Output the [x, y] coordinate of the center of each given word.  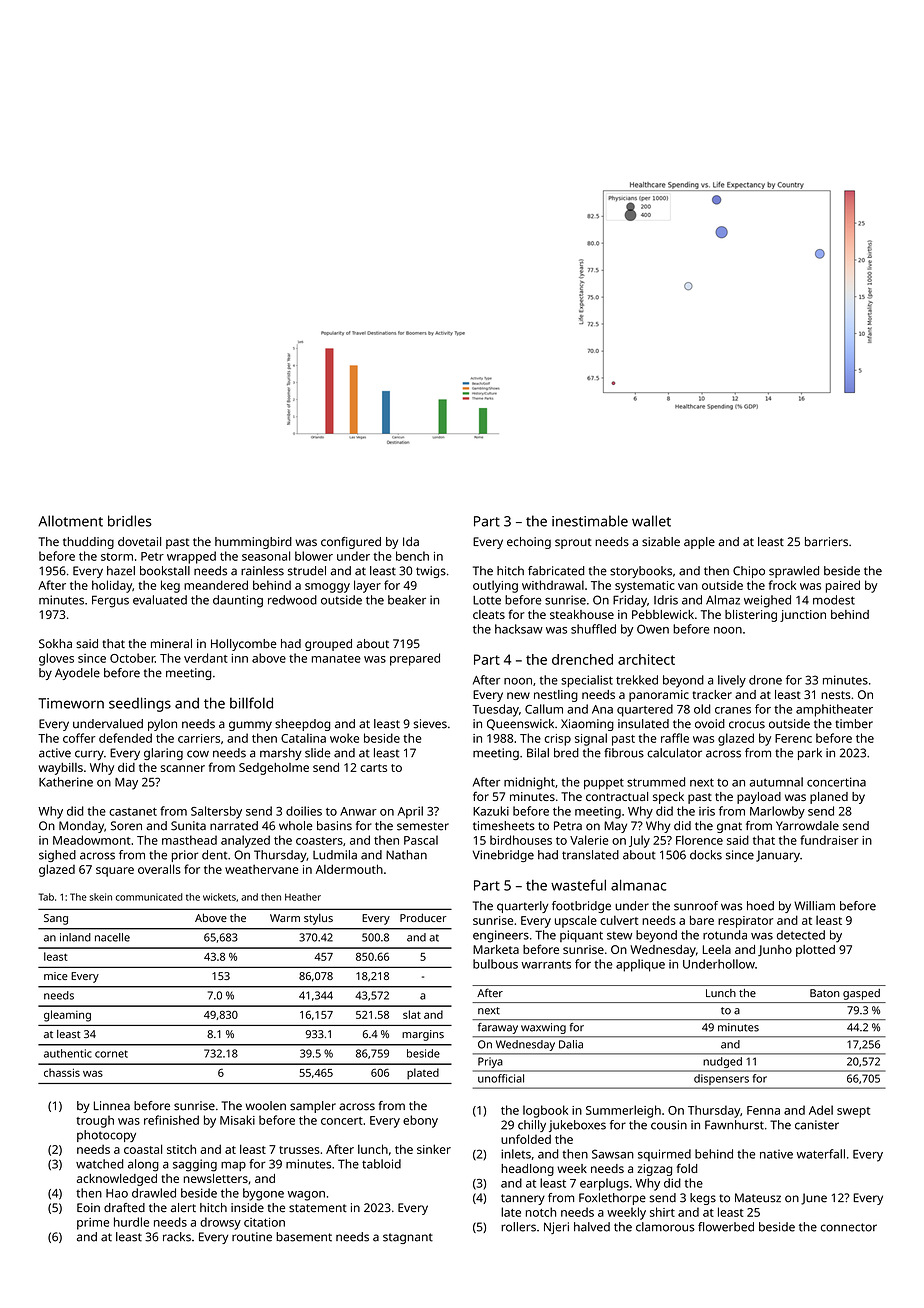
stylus [318, 919]
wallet [651, 521]
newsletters [216, 1178]
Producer [423, 917]
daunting [238, 601]
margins [423, 1035]
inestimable [590, 521]
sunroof [696, 906]
